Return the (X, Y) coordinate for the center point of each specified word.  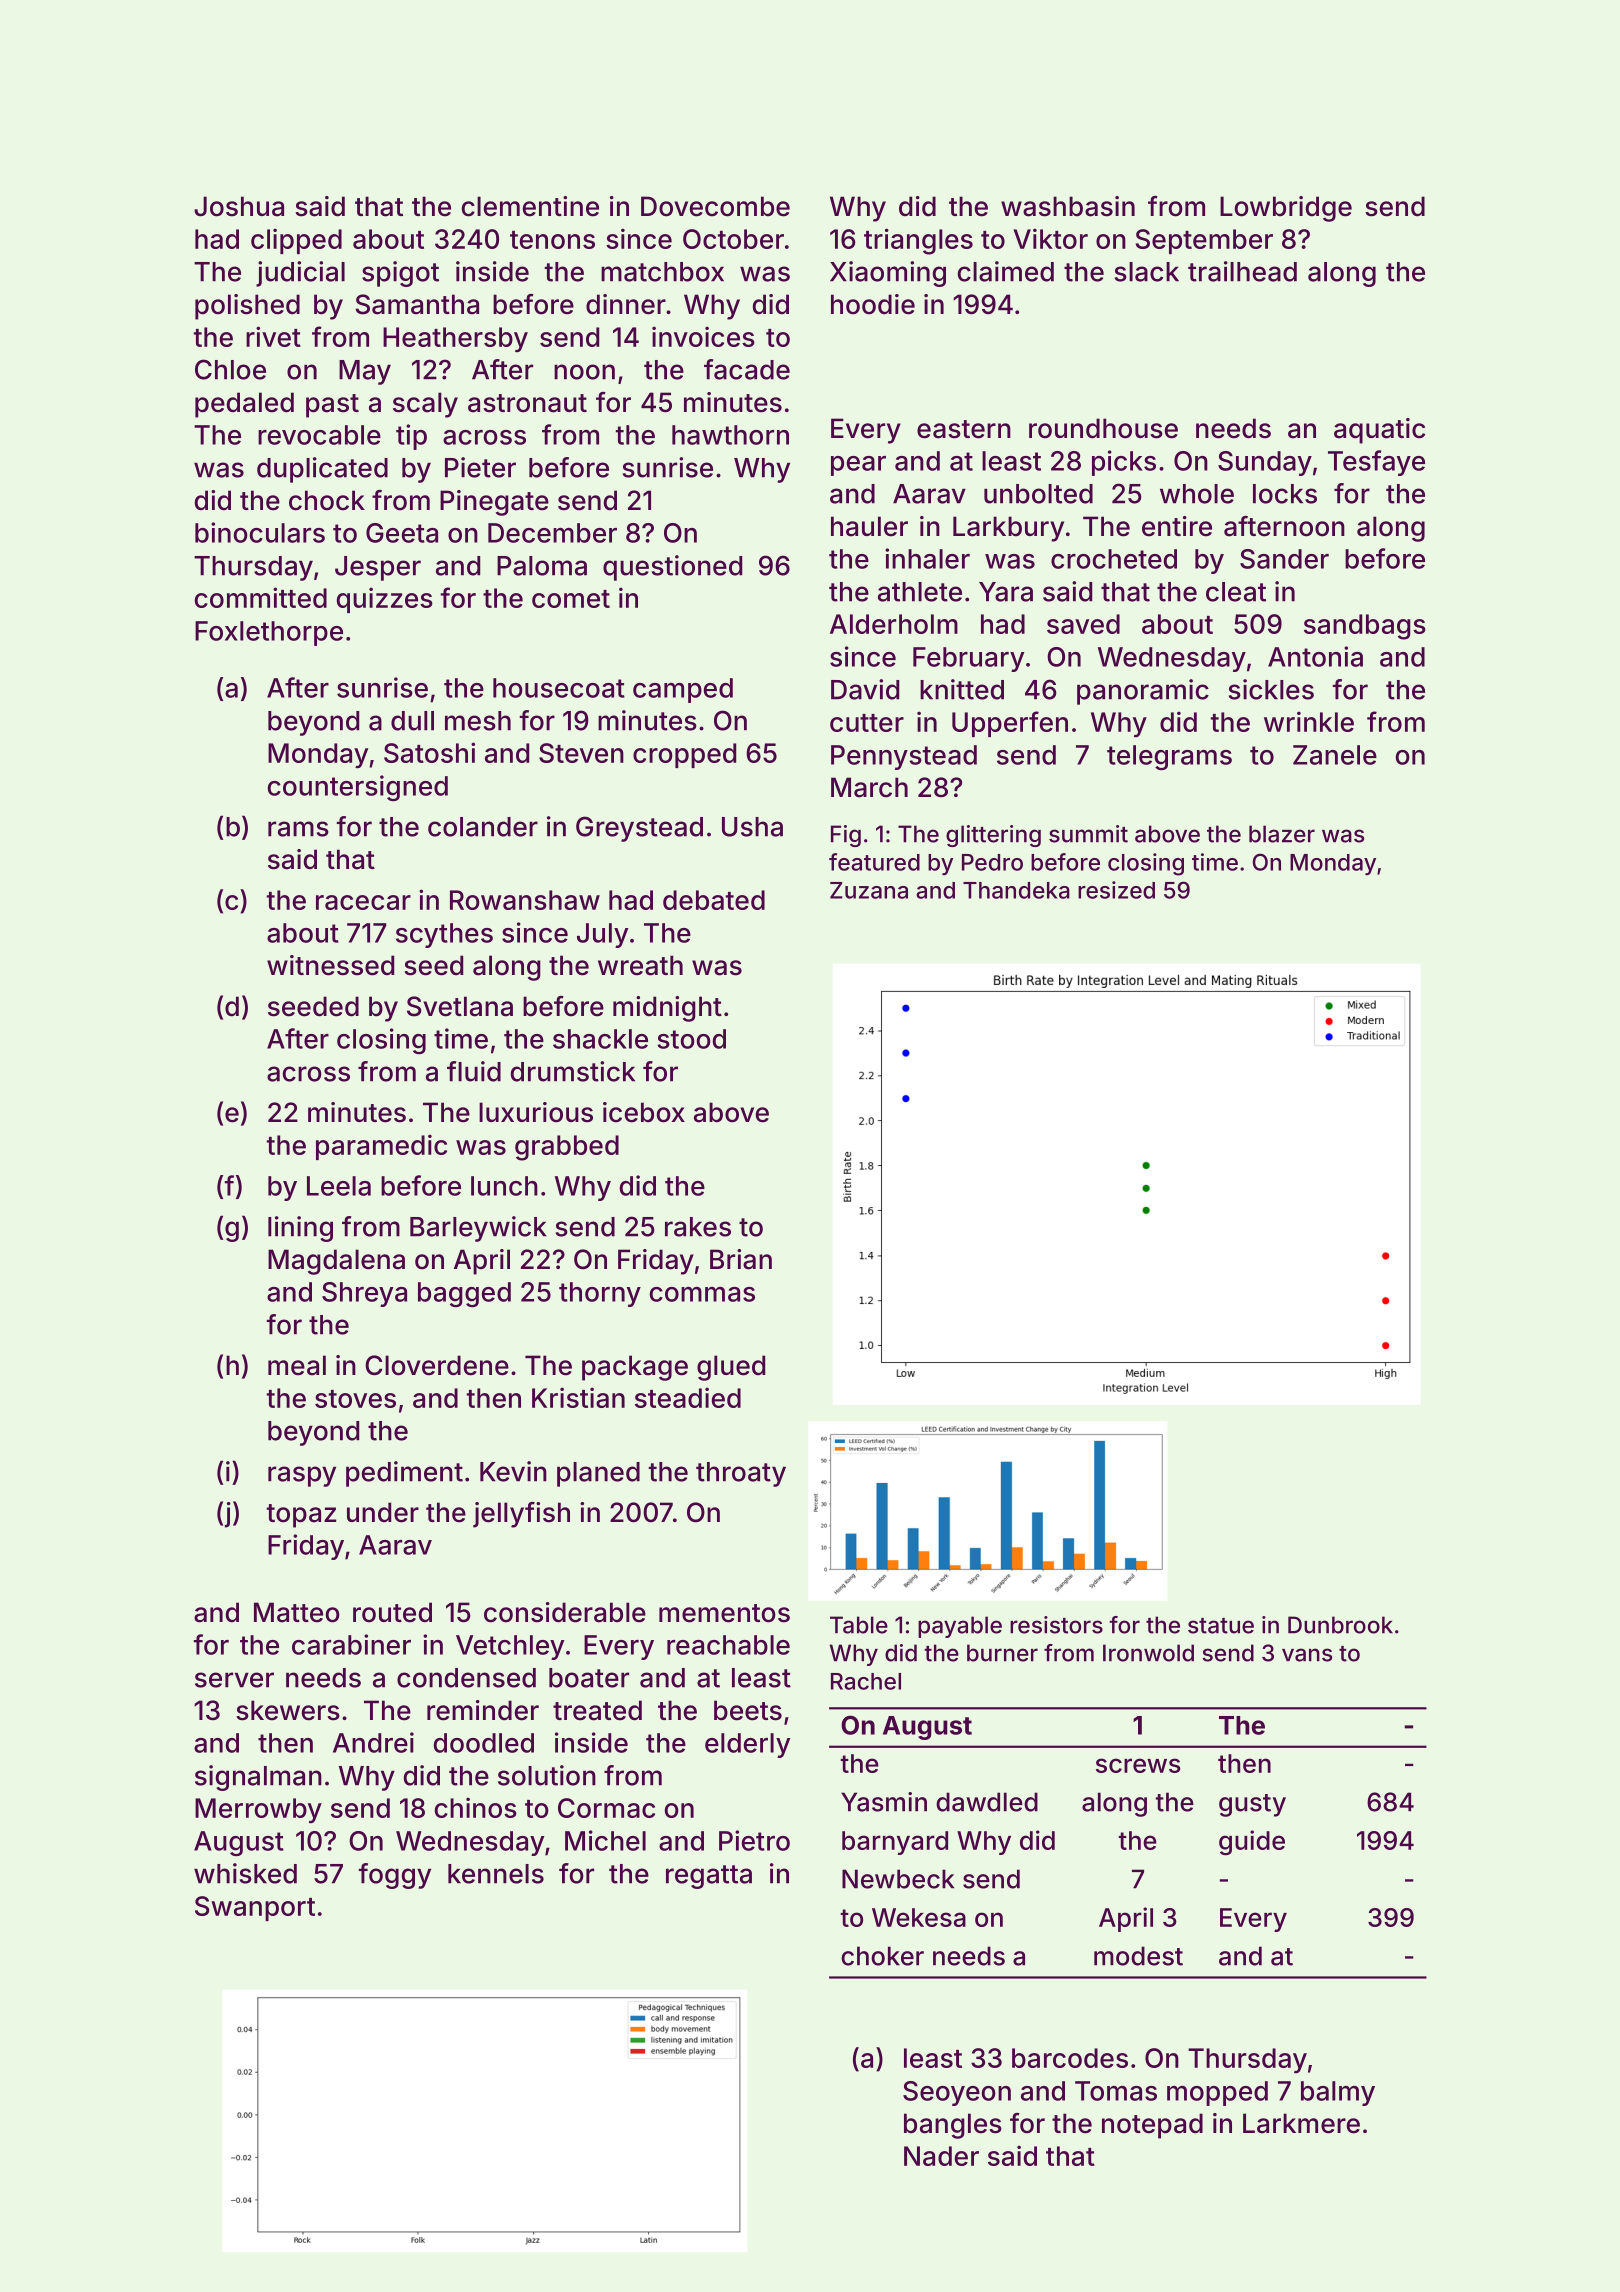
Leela (339, 1186)
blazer (1282, 834)
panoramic (1143, 692)
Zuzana (869, 890)
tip (411, 437)
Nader (941, 2156)
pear (858, 466)
